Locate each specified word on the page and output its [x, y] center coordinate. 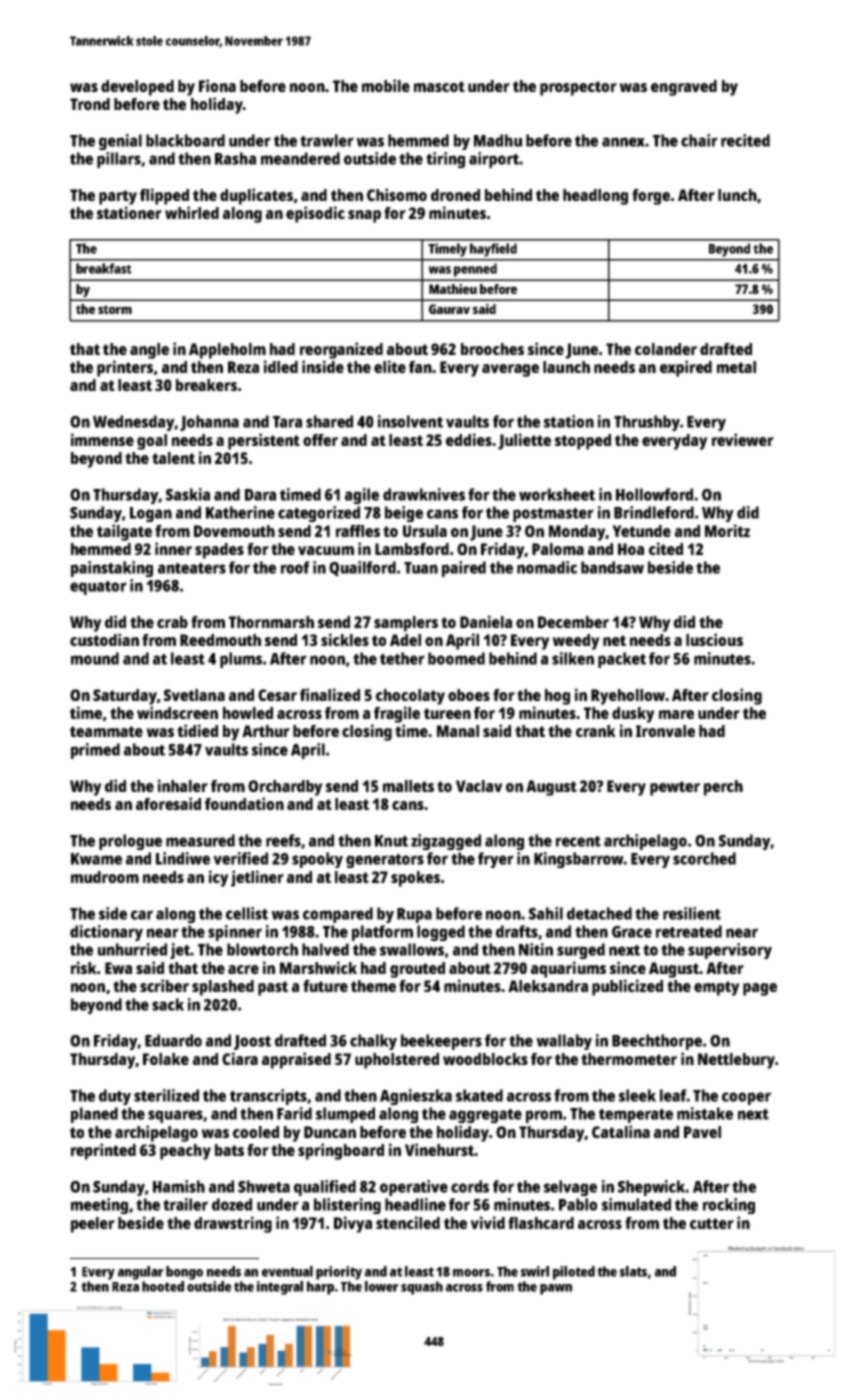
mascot [439, 86]
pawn [556, 1289]
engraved [684, 88]
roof [295, 567]
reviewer [743, 439]
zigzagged [446, 842]
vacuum [326, 550]
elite [390, 366]
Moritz [727, 530]
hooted [163, 1286]
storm [115, 309]
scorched [704, 858]
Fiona [217, 85]
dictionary [106, 933]
